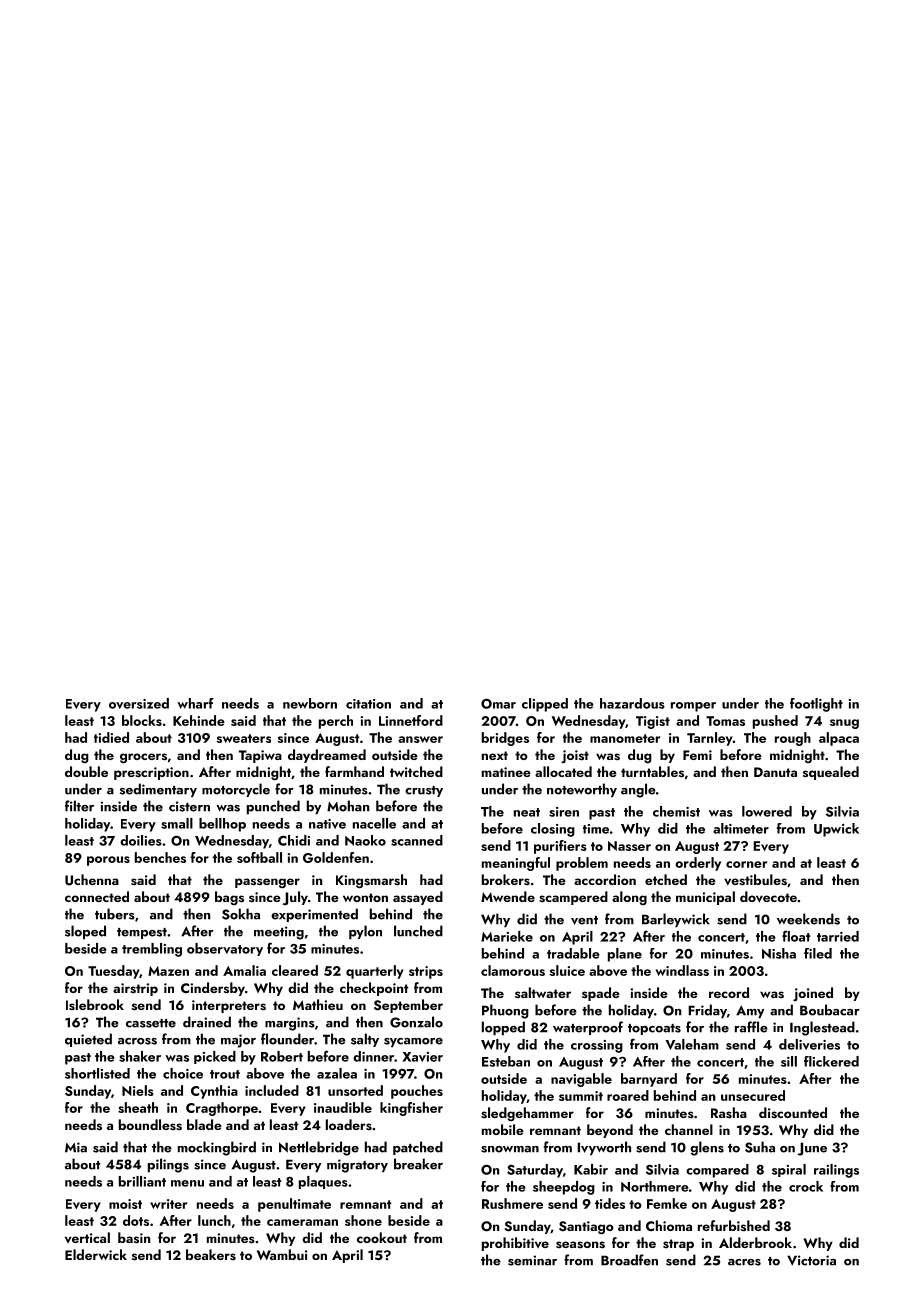 The height and width of the document is (1308, 924). Describe the element at coordinates (532, 1260) in the document. I see `seminar` at that location.
